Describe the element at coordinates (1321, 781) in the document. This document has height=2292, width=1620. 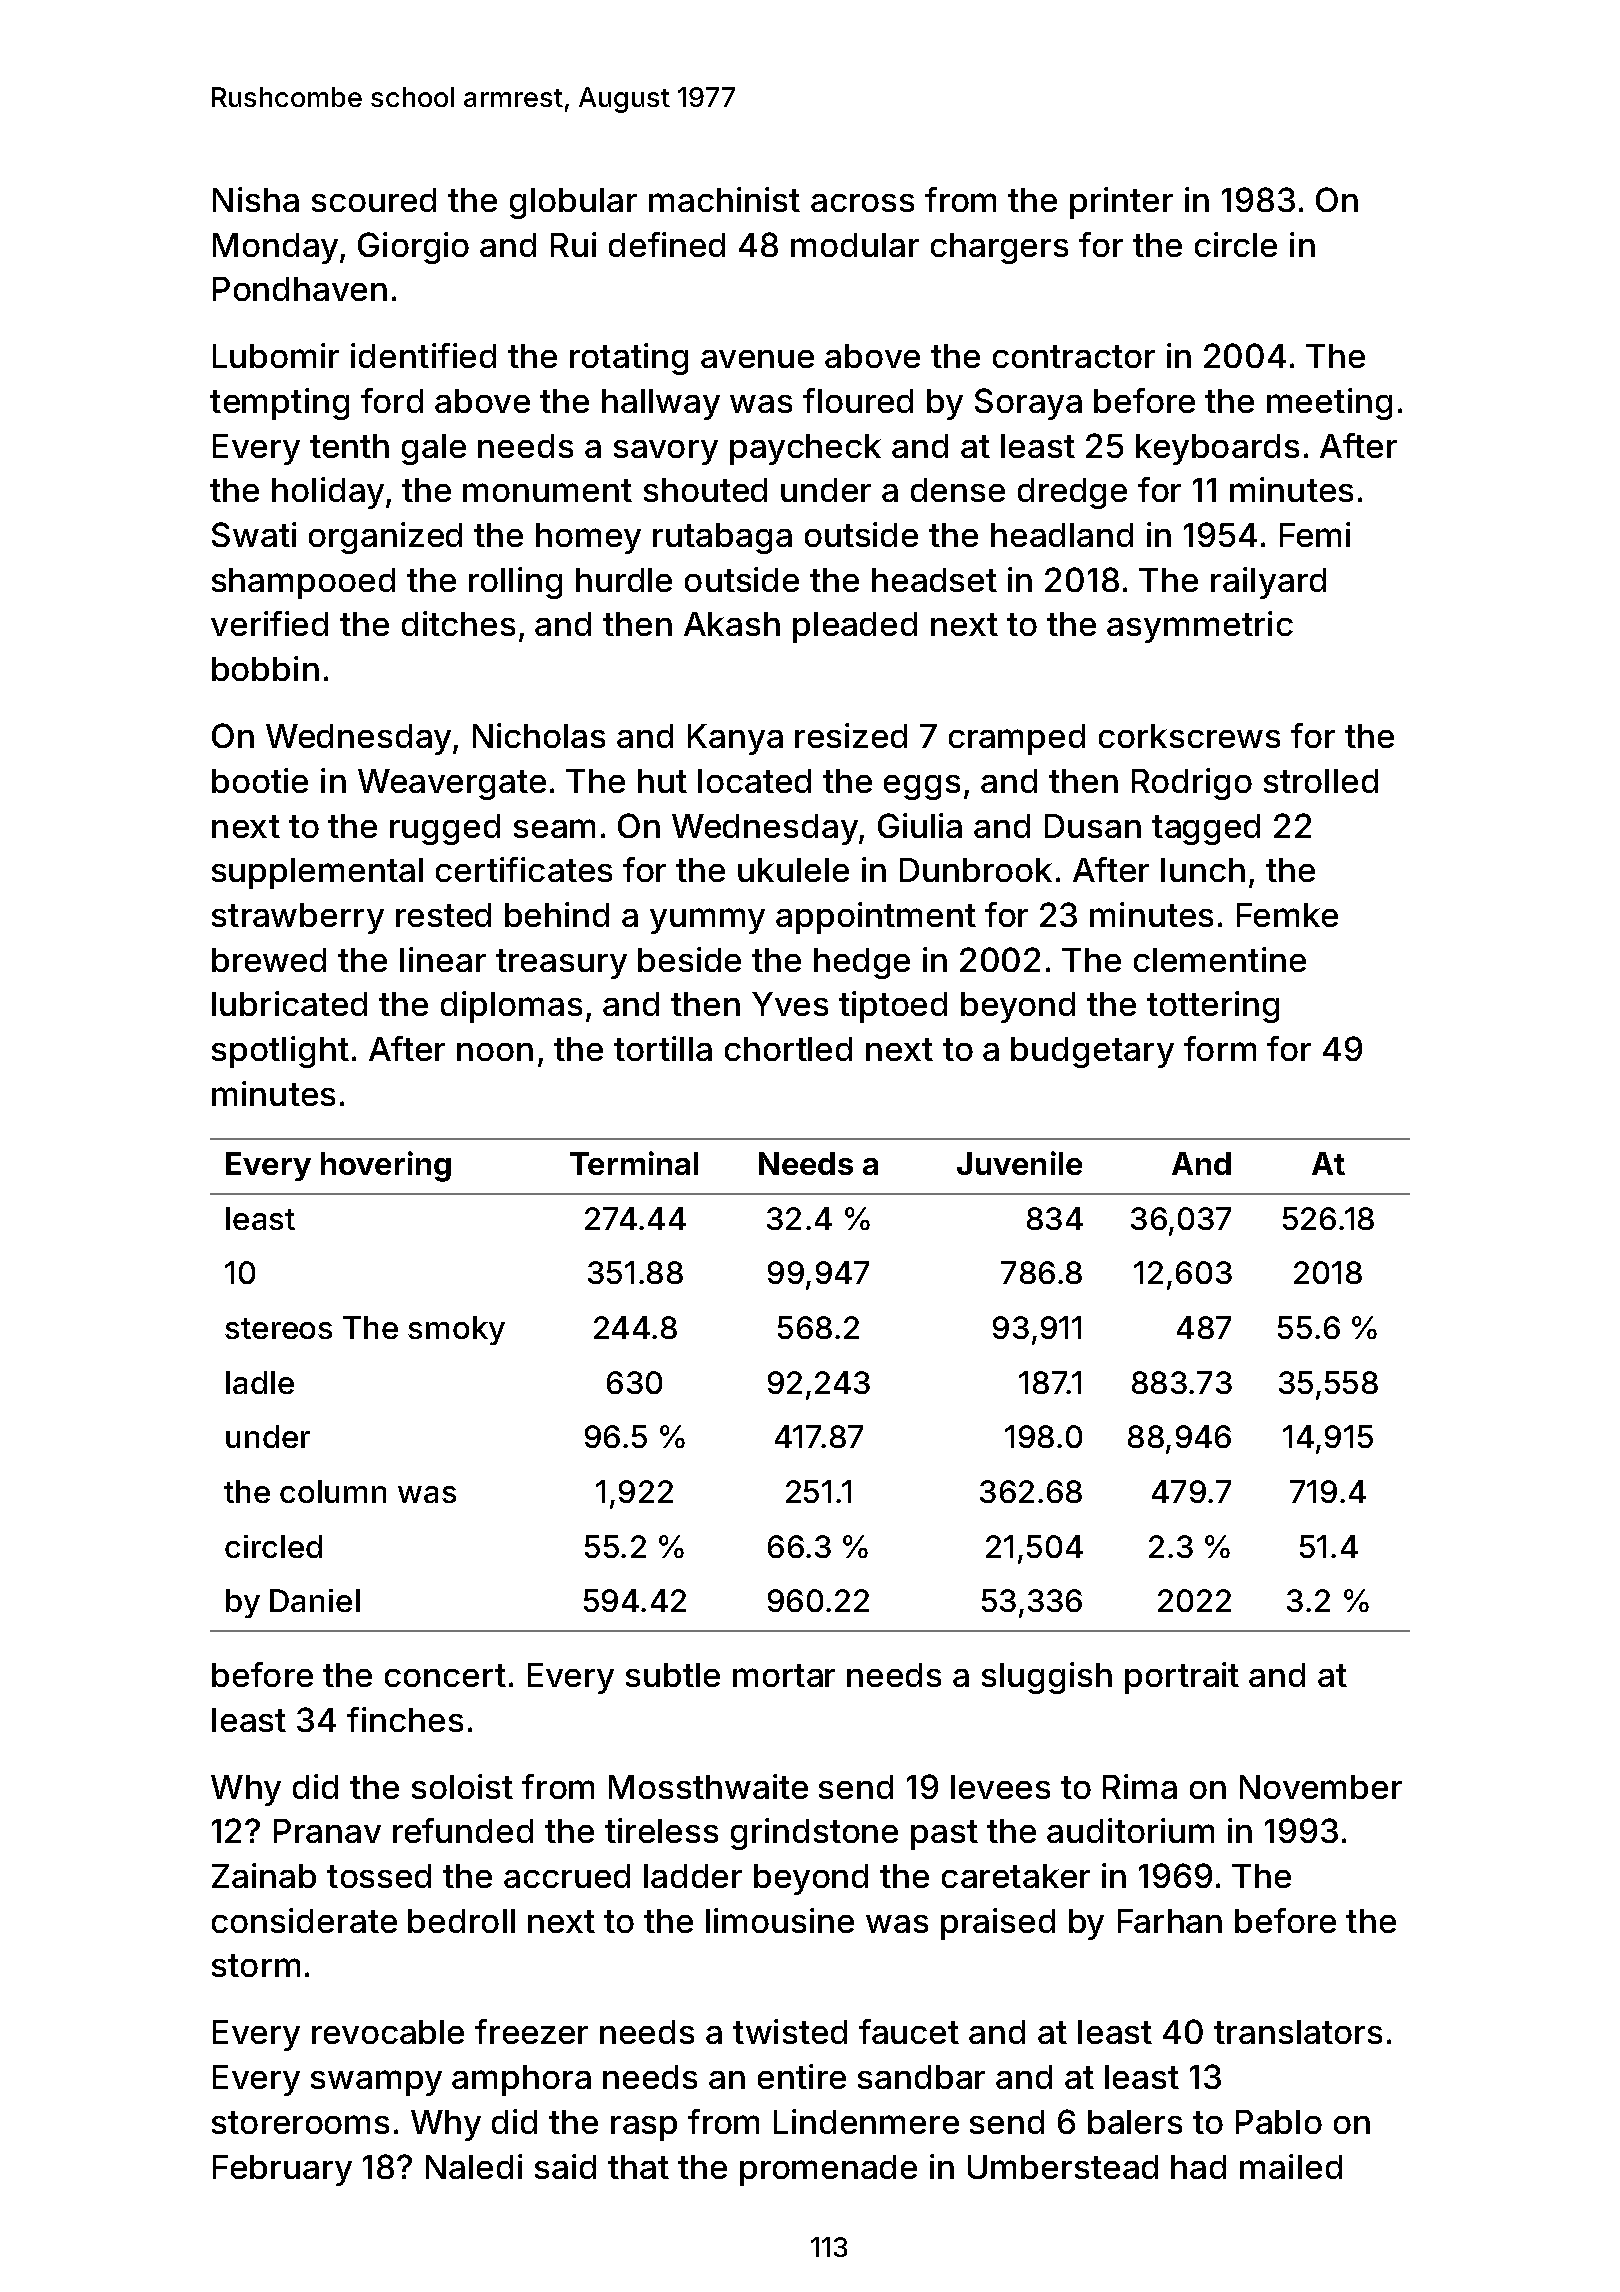
I see `strolled` at that location.
